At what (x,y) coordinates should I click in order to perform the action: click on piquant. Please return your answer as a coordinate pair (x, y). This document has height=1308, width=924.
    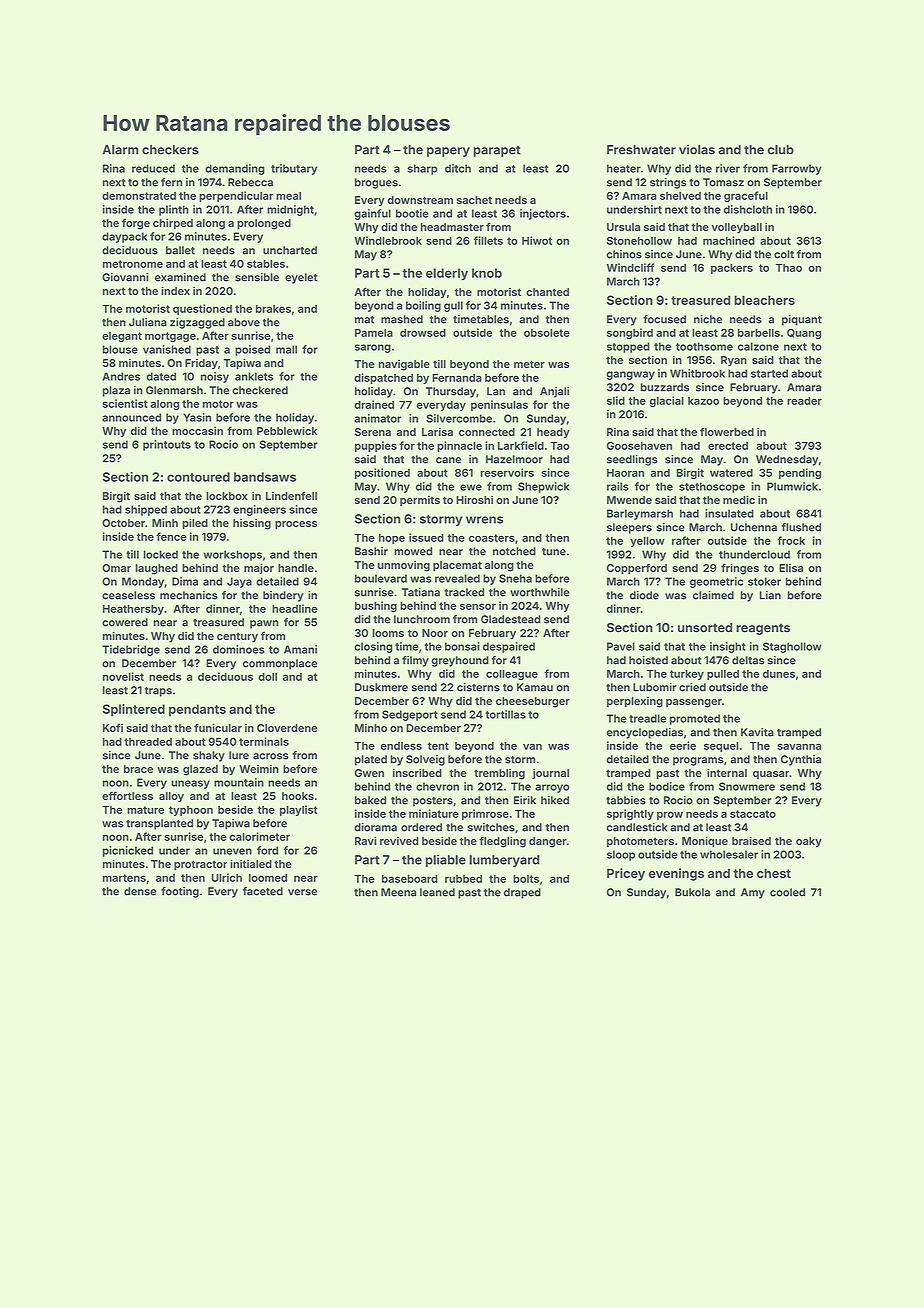
    Looking at the image, I should click on (802, 320).
